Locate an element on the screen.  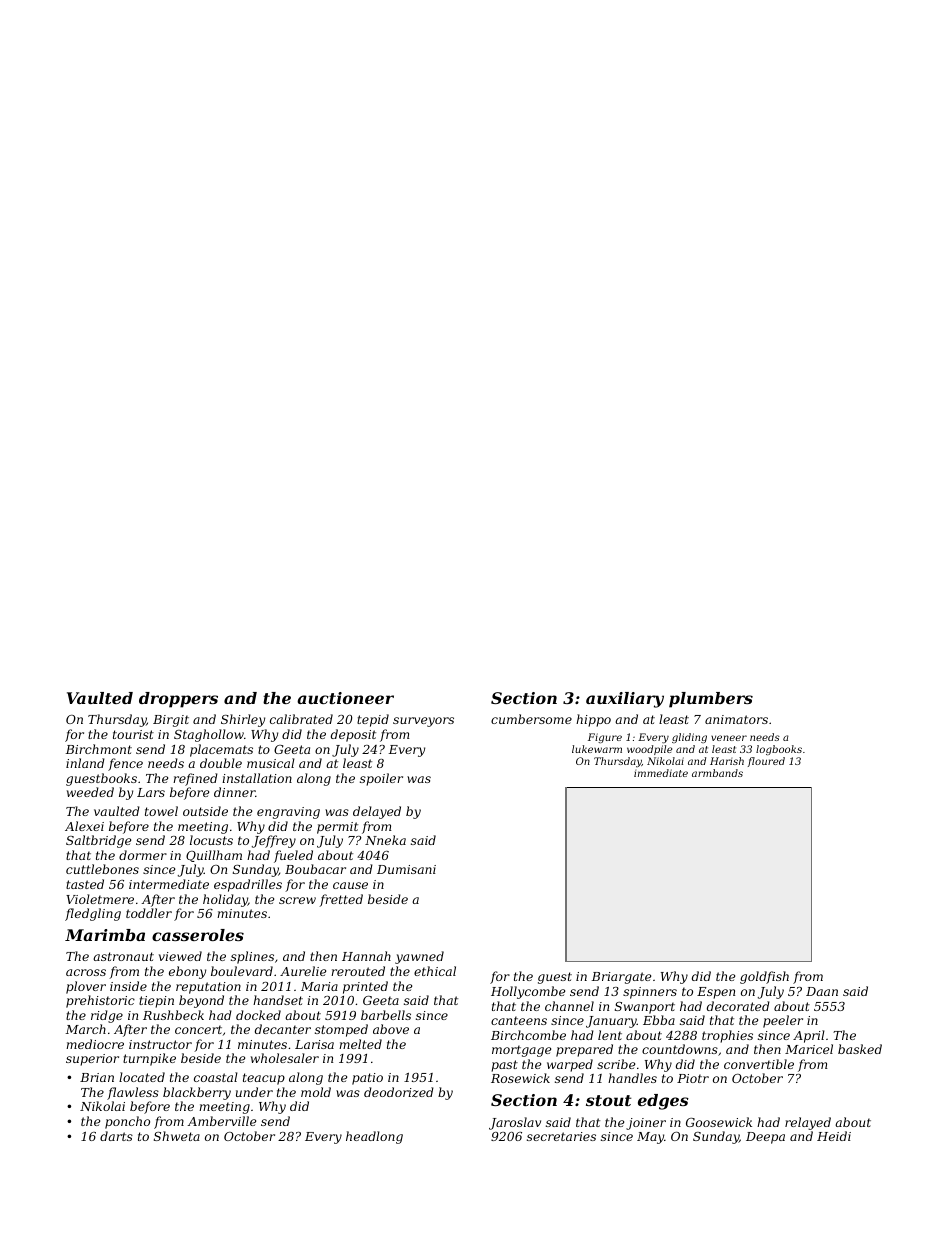
Birchcombe is located at coordinates (528, 1035).
